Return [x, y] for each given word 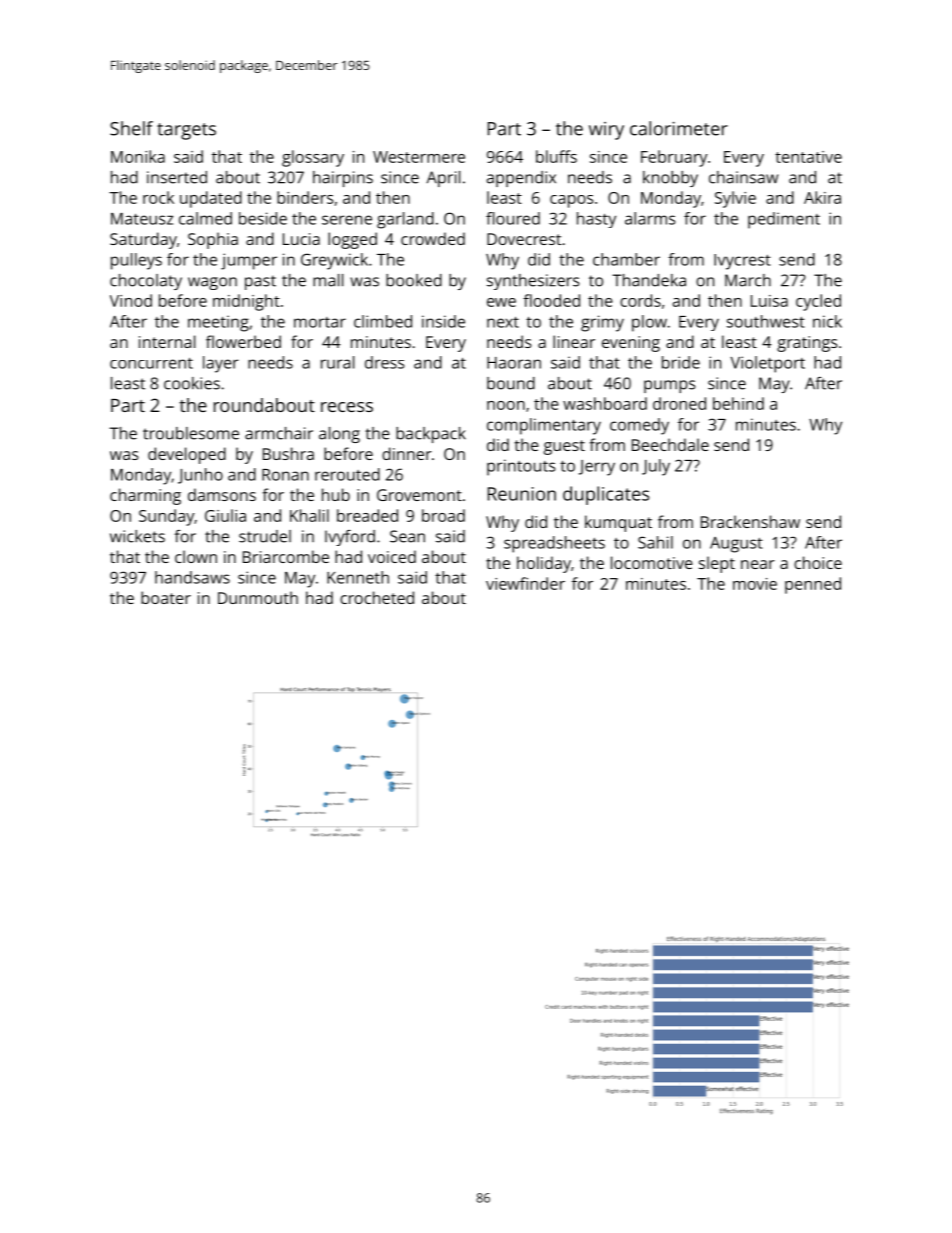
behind [738, 403]
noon [506, 405]
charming [145, 496]
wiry [606, 131]
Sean [407, 536]
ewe [501, 302]
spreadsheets [554, 544]
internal [167, 341]
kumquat [618, 523]
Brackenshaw [750, 521]
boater [166, 597]
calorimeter [679, 128]
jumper [249, 261]
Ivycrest [742, 262]
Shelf [131, 128]
